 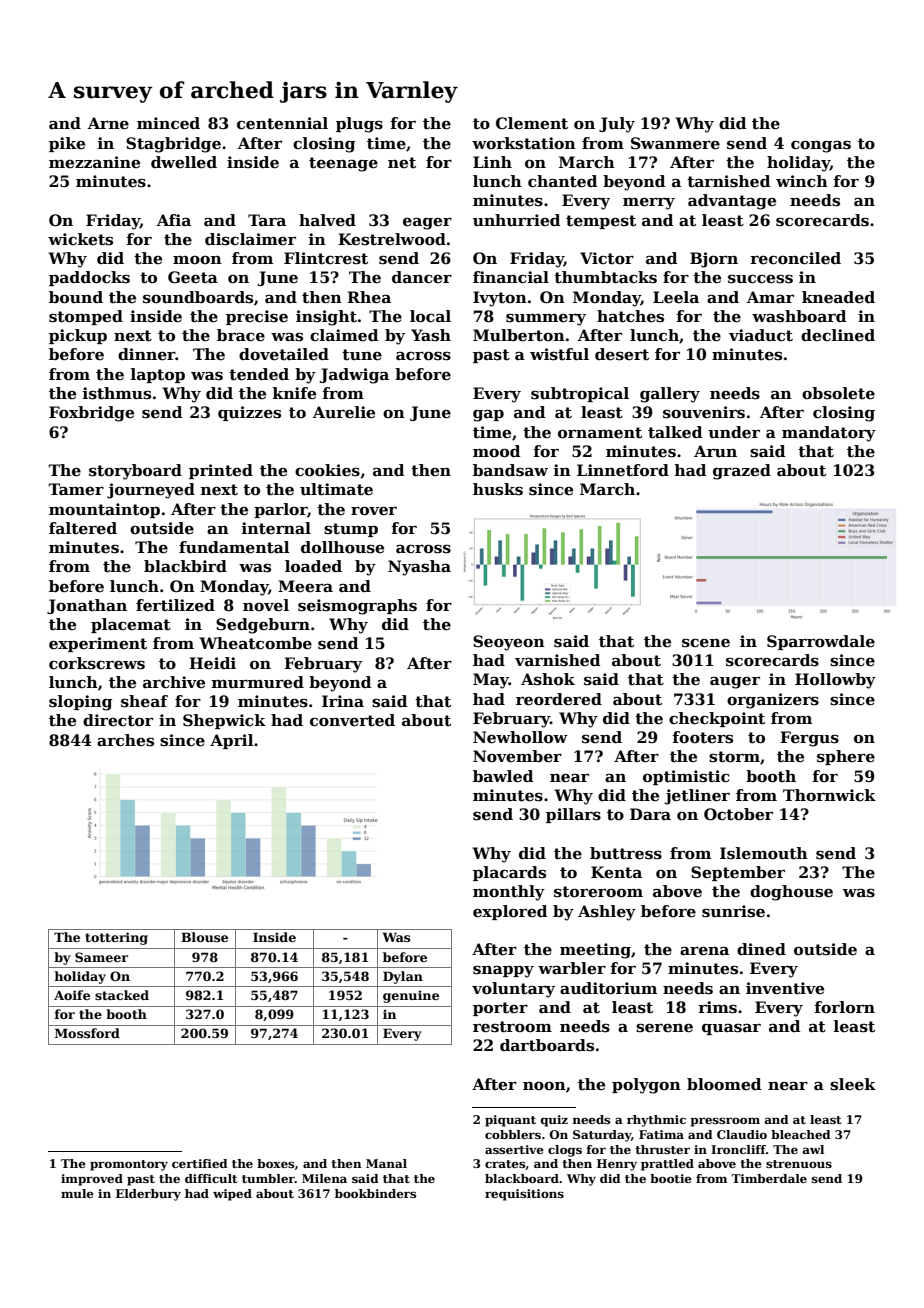 What do you see at coordinates (92, 1180) in the screenshot?
I see `improved` at bounding box center [92, 1180].
